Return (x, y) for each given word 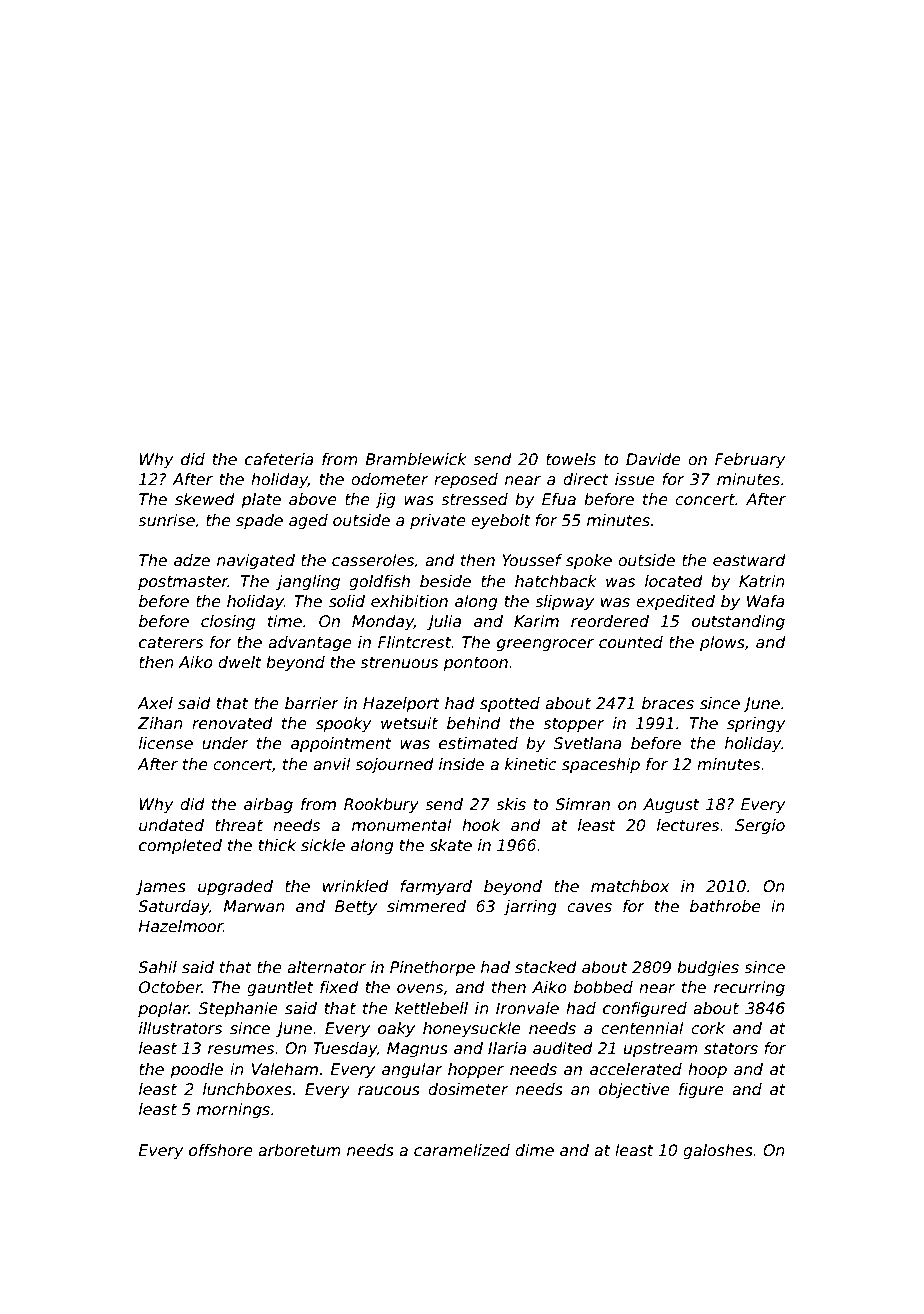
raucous (389, 1090)
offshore (221, 1150)
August (671, 805)
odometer (390, 479)
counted (631, 642)
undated (171, 825)
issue (635, 479)
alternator (326, 967)
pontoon (475, 664)
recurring (749, 988)
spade (259, 521)
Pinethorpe (432, 968)
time (285, 621)
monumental (402, 825)
